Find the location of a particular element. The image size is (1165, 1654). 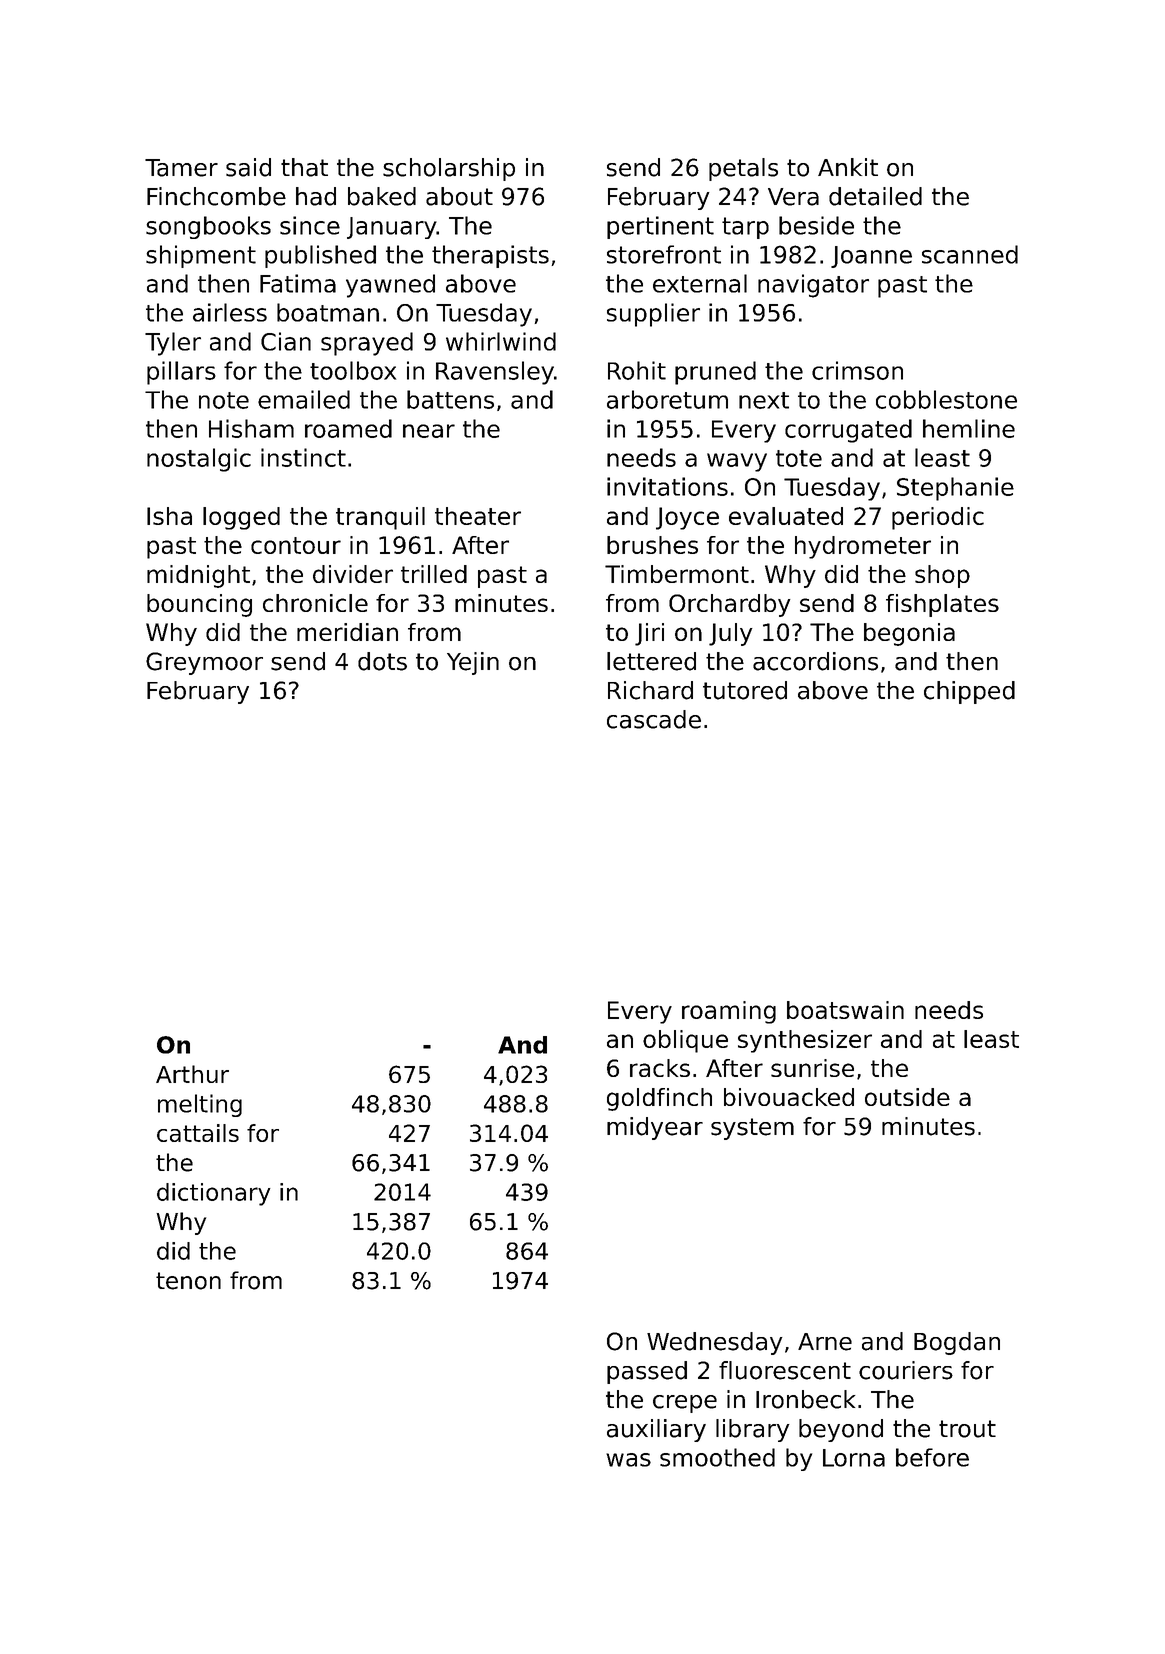

Bogdan is located at coordinates (957, 1343).
